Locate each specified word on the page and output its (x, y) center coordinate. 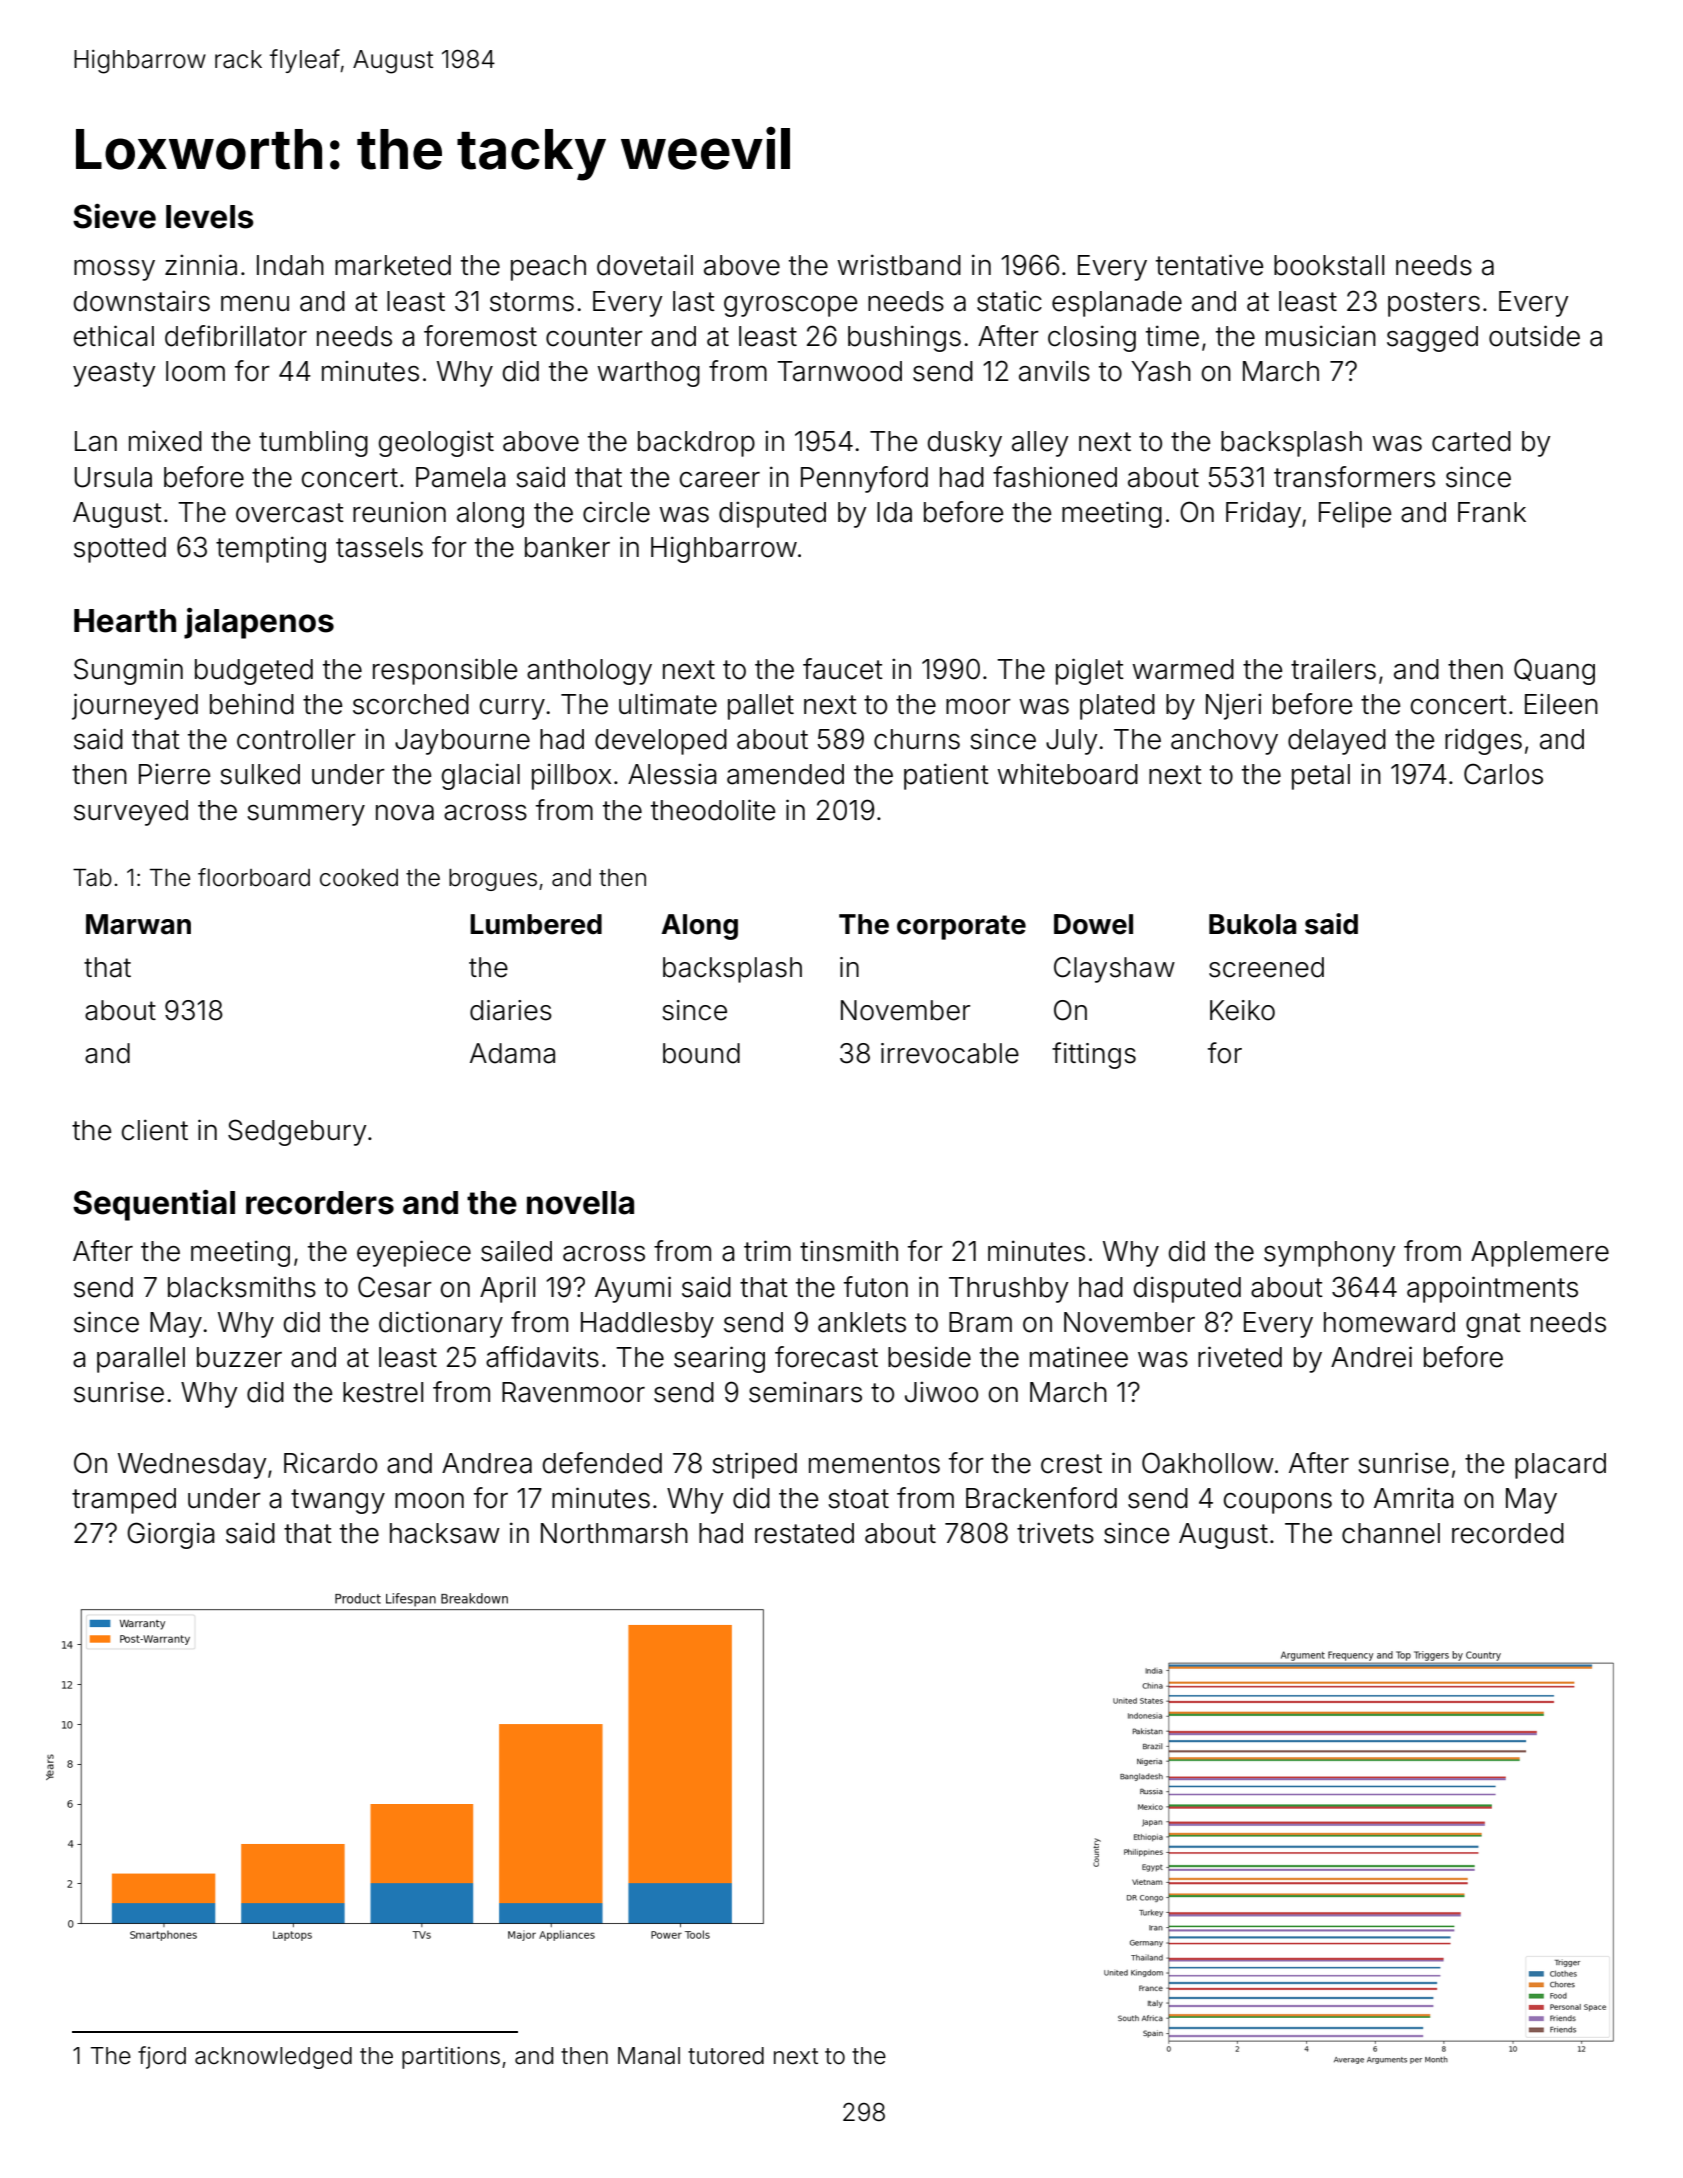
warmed (1183, 669)
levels (210, 217)
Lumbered (536, 924)
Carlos (1503, 774)
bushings (904, 338)
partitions (451, 2058)
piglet (1090, 671)
